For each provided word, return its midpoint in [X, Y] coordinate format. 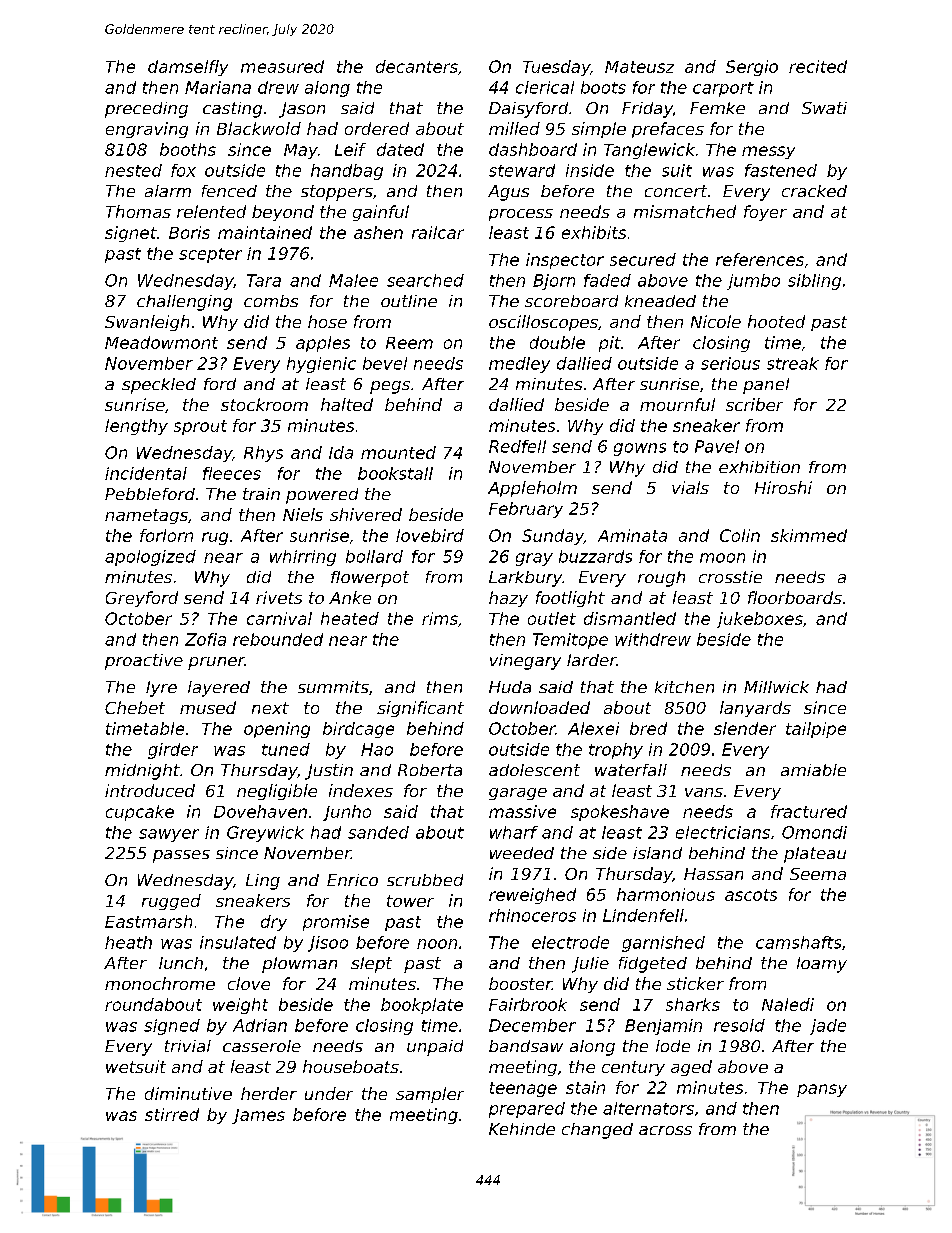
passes [181, 856]
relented [211, 211]
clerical [545, 87]
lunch [181, 963]
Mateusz [639, 67]
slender [745, 728]
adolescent [534, 770]
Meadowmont [161, 342]
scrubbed [425, 880]
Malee [353, 280]
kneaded [660, 301]
